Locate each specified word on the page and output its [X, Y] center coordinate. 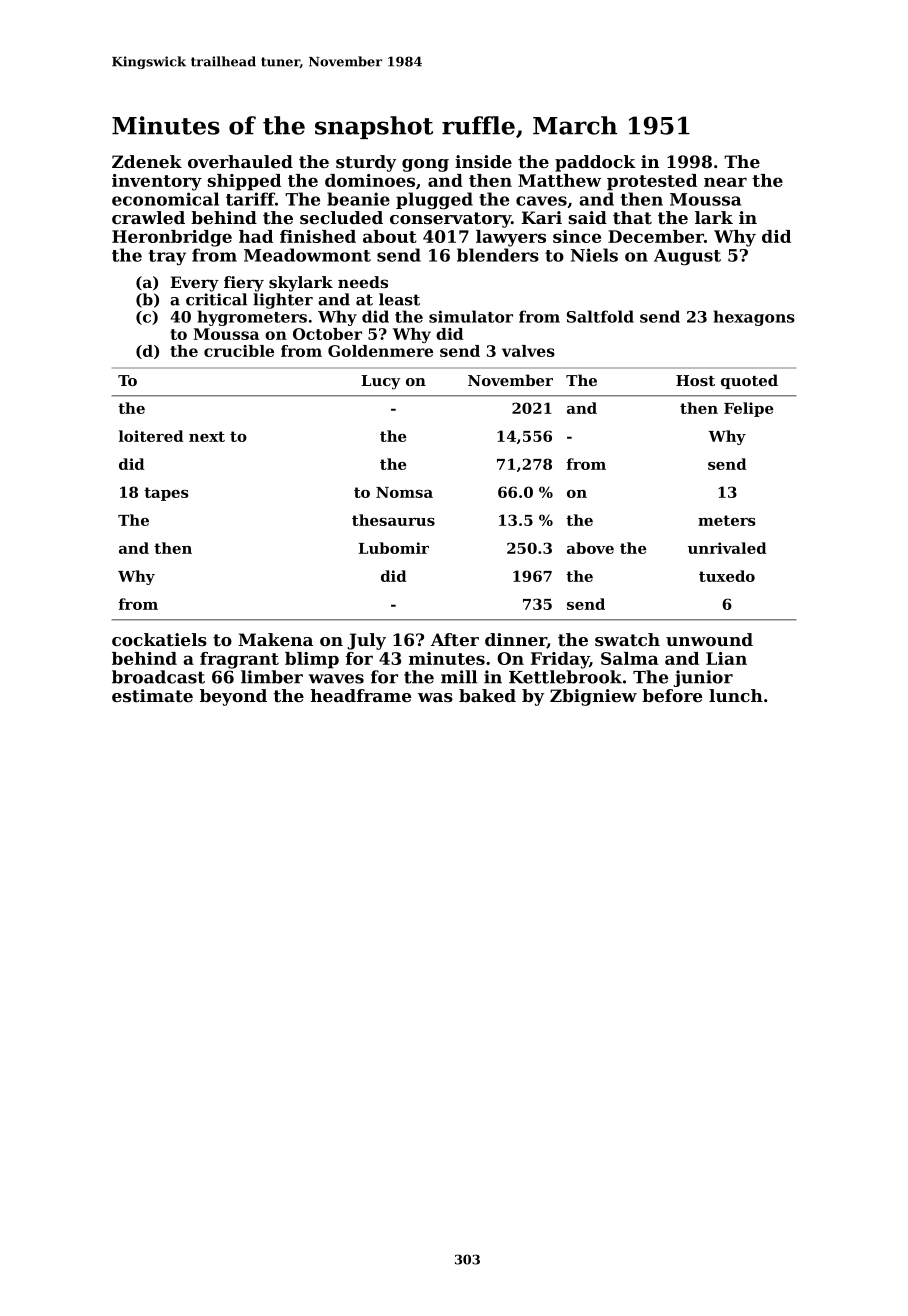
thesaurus [393, 520]
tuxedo [727, 576]
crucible [239, 351]
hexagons [754, 318]
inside [483, 161]
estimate [152, 695]
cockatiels [159, 639]
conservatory [450, 220]
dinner [516, 640]
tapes [166, 494]
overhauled [240, 161]
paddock [595, 163]
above [590, 548]
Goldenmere [380, 351]
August [687, 257]
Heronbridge [172, 238]
